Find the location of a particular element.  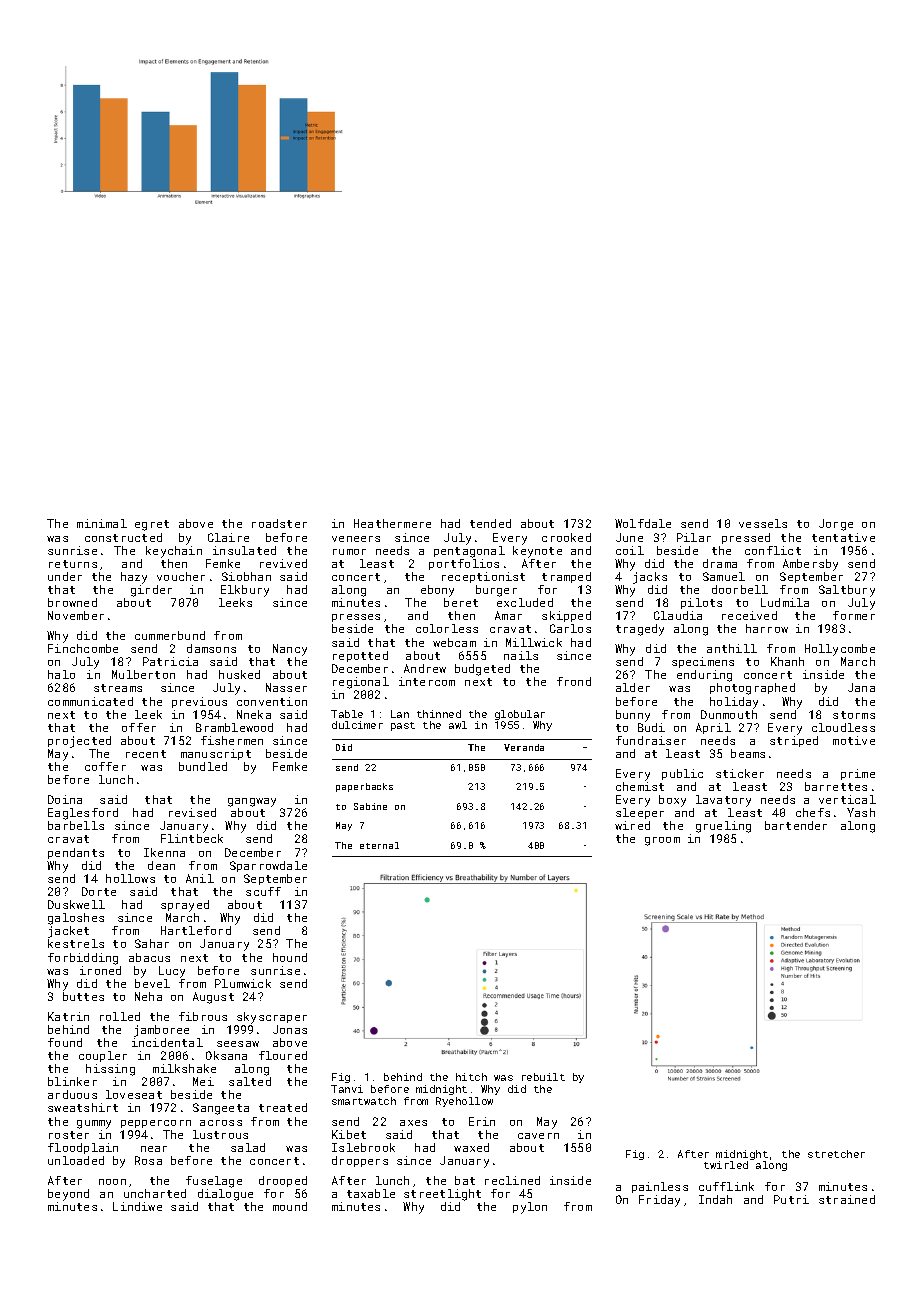

vessels is located at coordinates (763, 523).
